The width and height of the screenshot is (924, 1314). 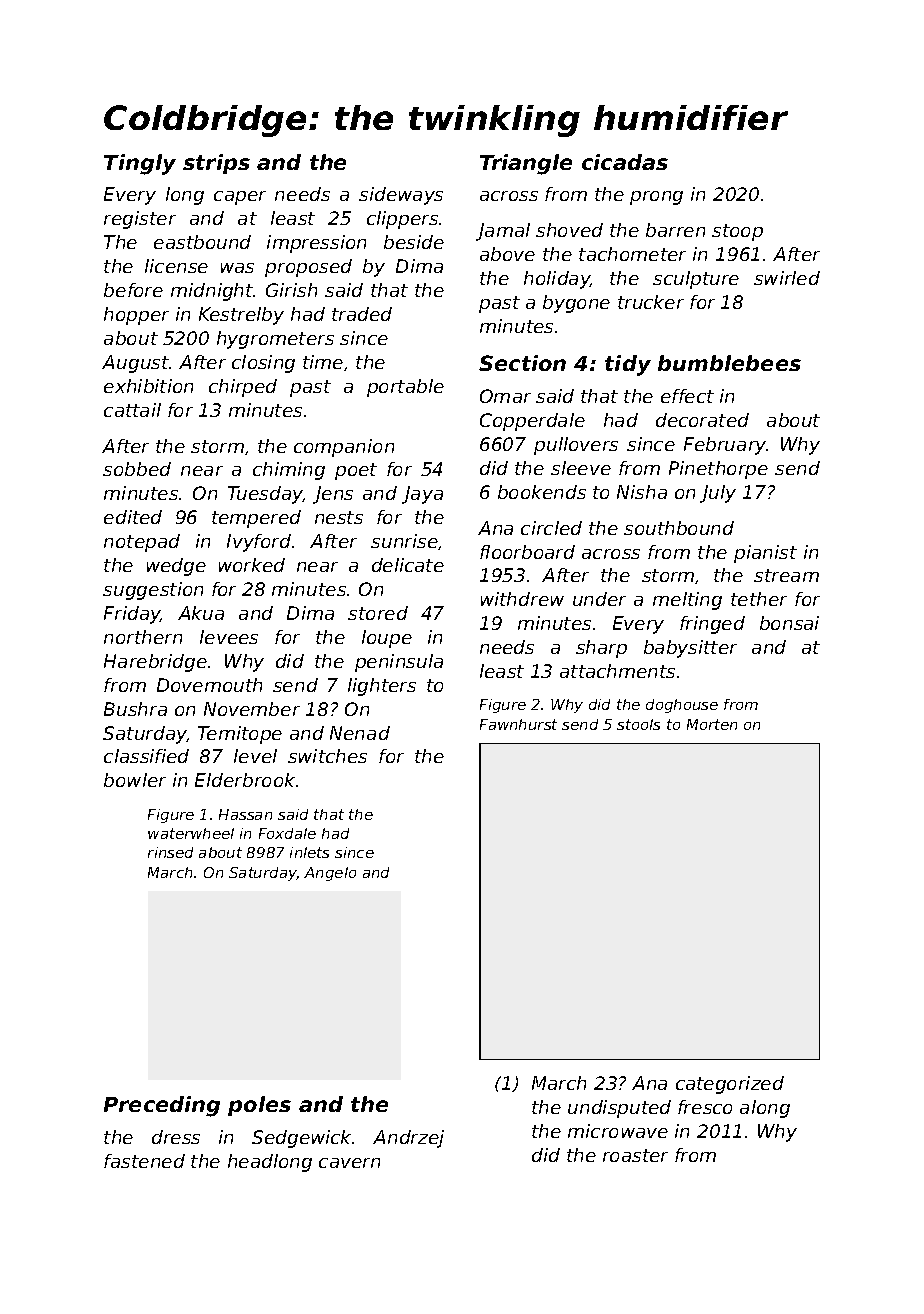 What do you see at coordinates (414, 242) in the screenshot?
I see `beside` at bounding box center [414, 242].
